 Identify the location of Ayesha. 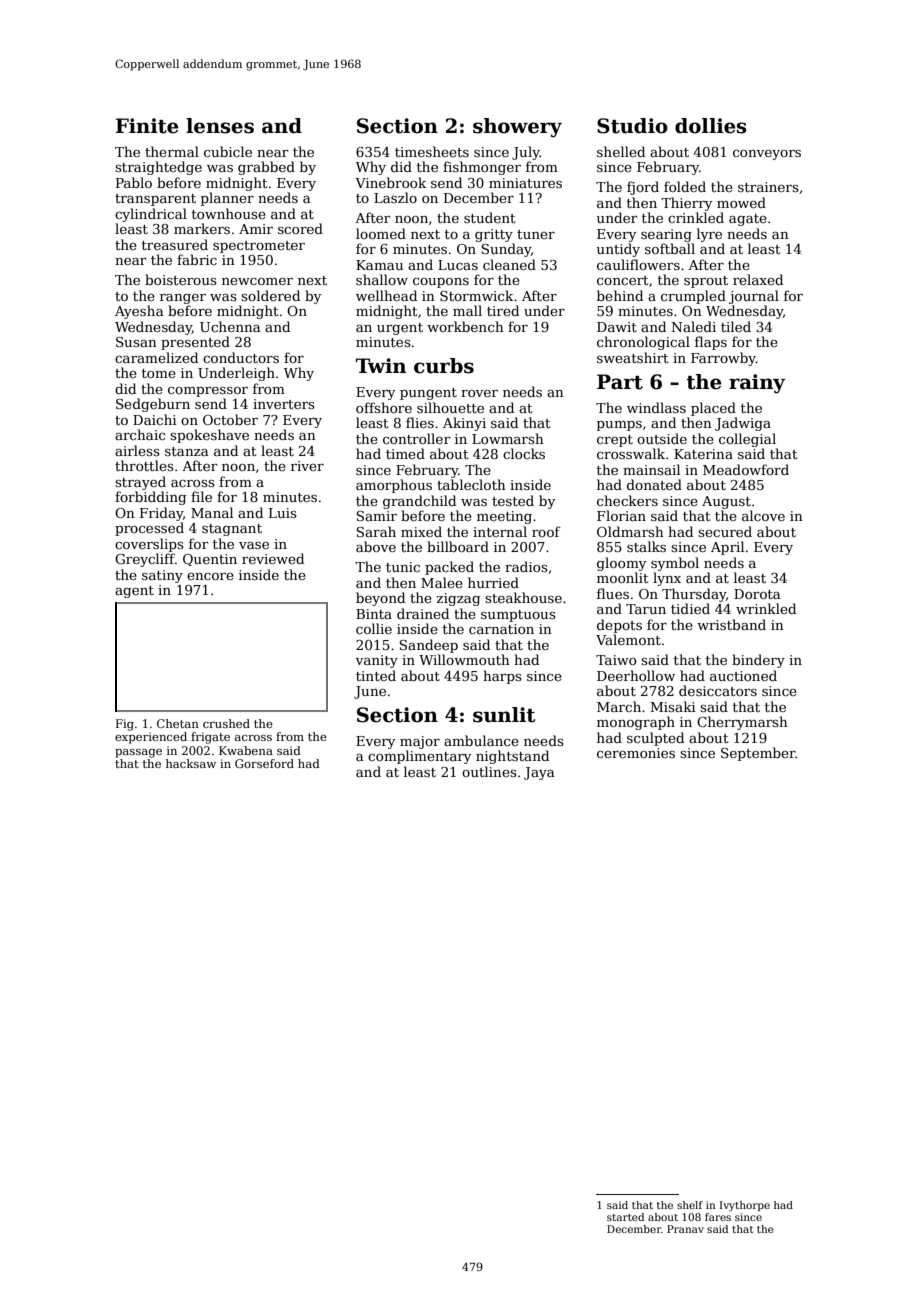
(139, 312).
